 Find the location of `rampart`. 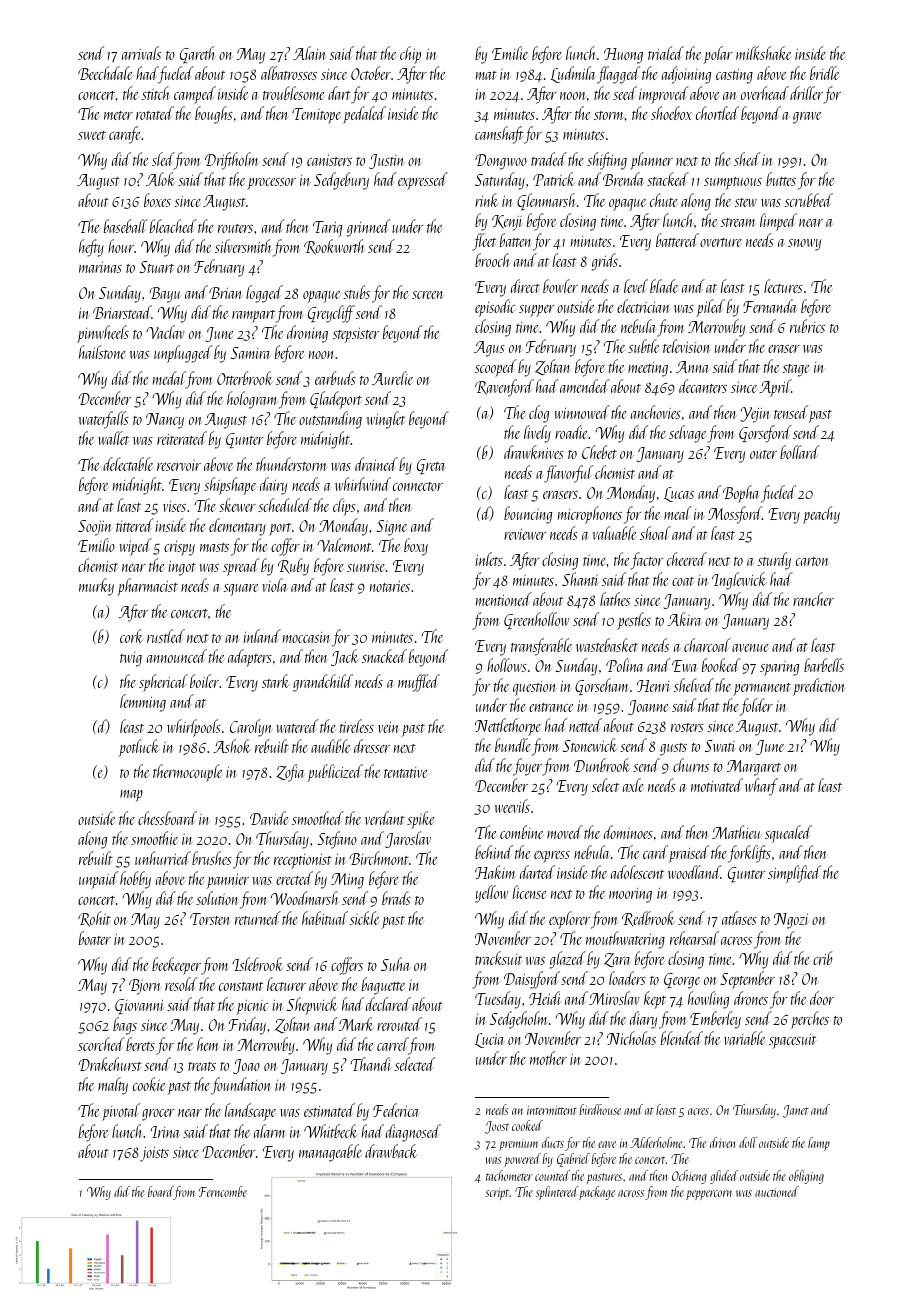

rampart is located at coordinates (253, 316).
